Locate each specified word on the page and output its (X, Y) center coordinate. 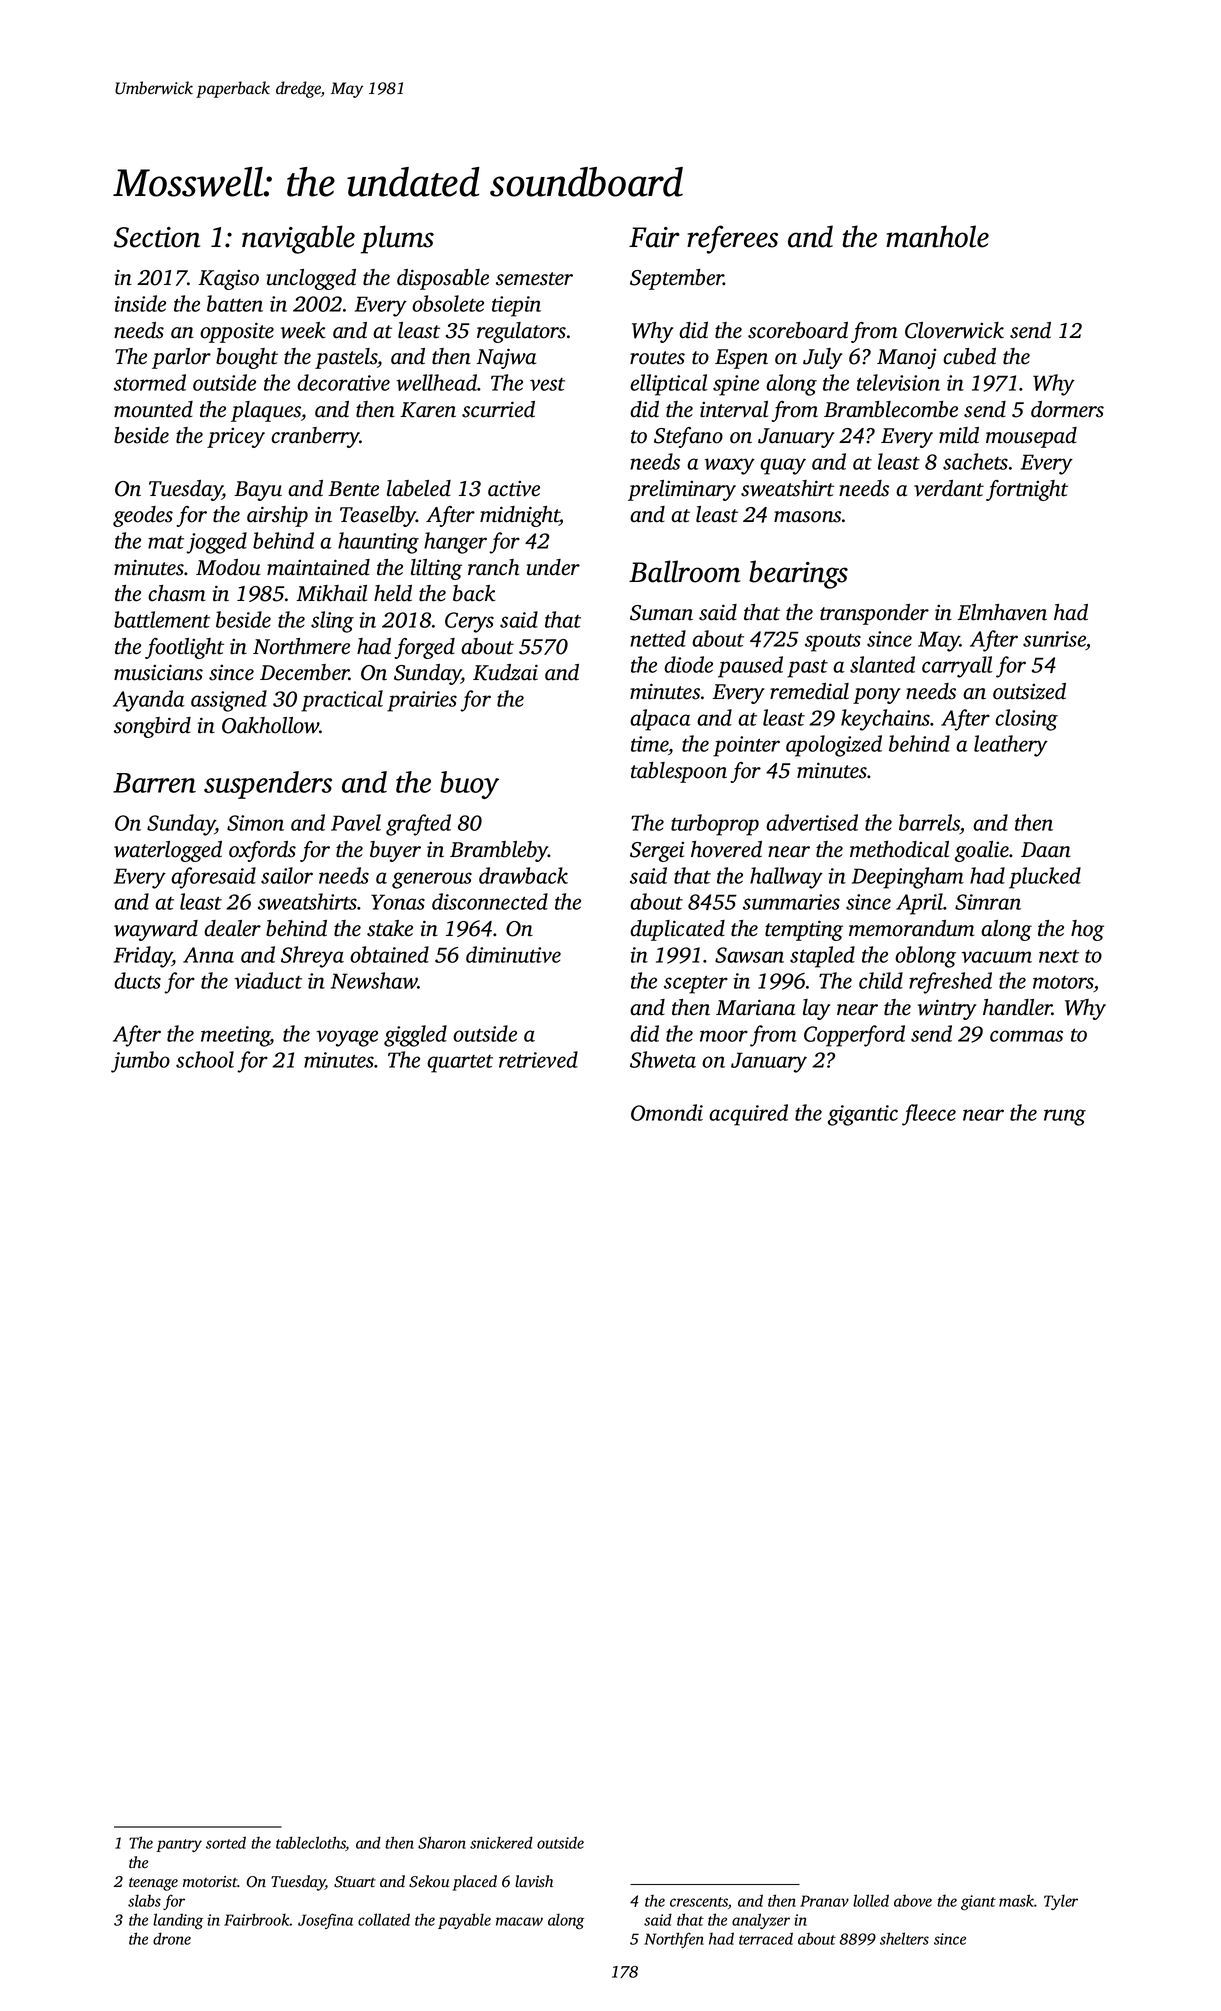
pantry (179, 1845)
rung (1065, 1117)
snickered (501, 1842)
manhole (937, 236)
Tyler (1061, 1902)
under (553, 567)
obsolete (448, 303)
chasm (177, 593)
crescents (699, 1902)
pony (876, 696)
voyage (347, 1038)
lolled (871, 1900)
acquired (748, 1115)
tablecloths (311, 1843)
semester (534, 279)
